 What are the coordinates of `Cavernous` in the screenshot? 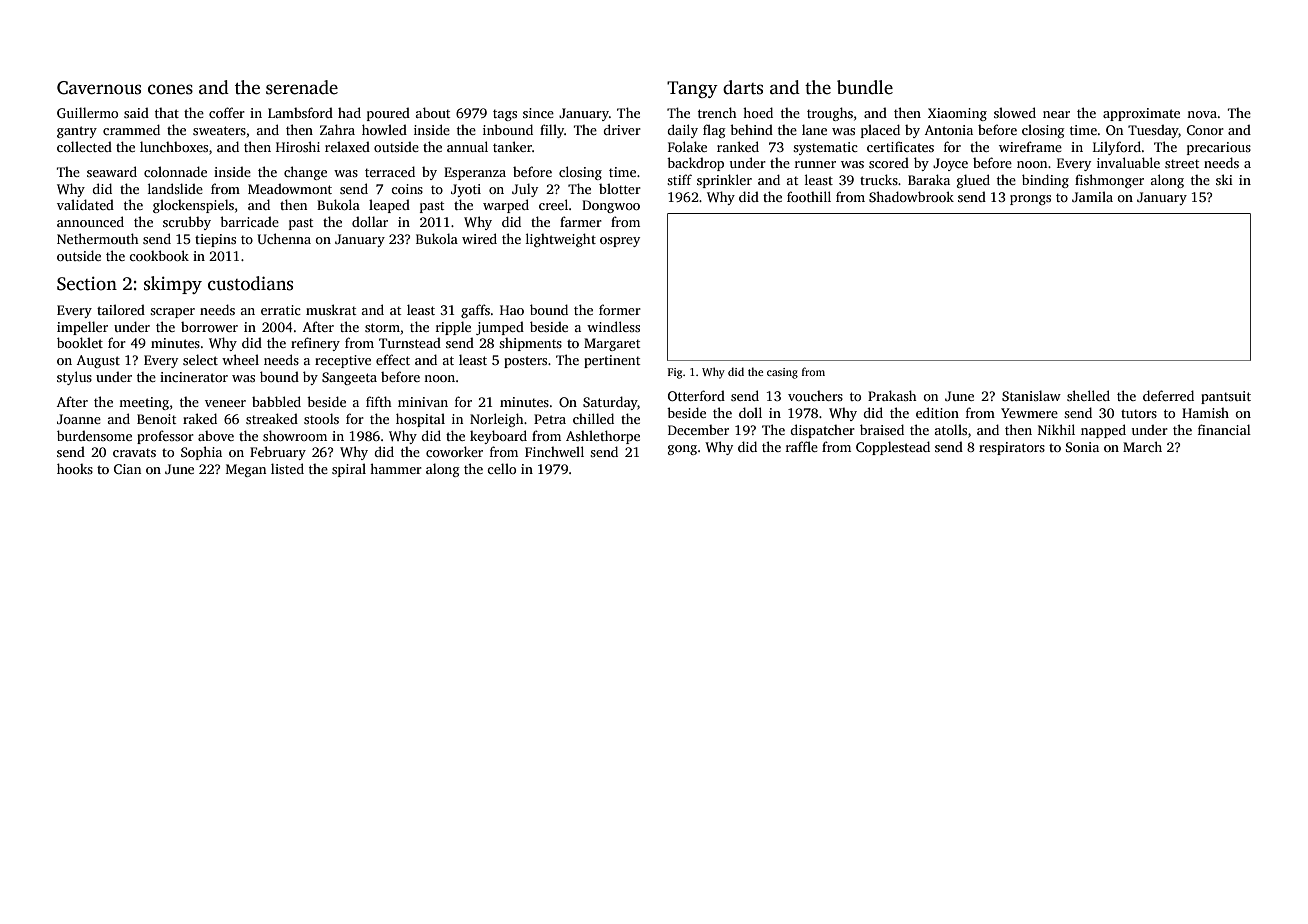 It's located at (99, 88).
